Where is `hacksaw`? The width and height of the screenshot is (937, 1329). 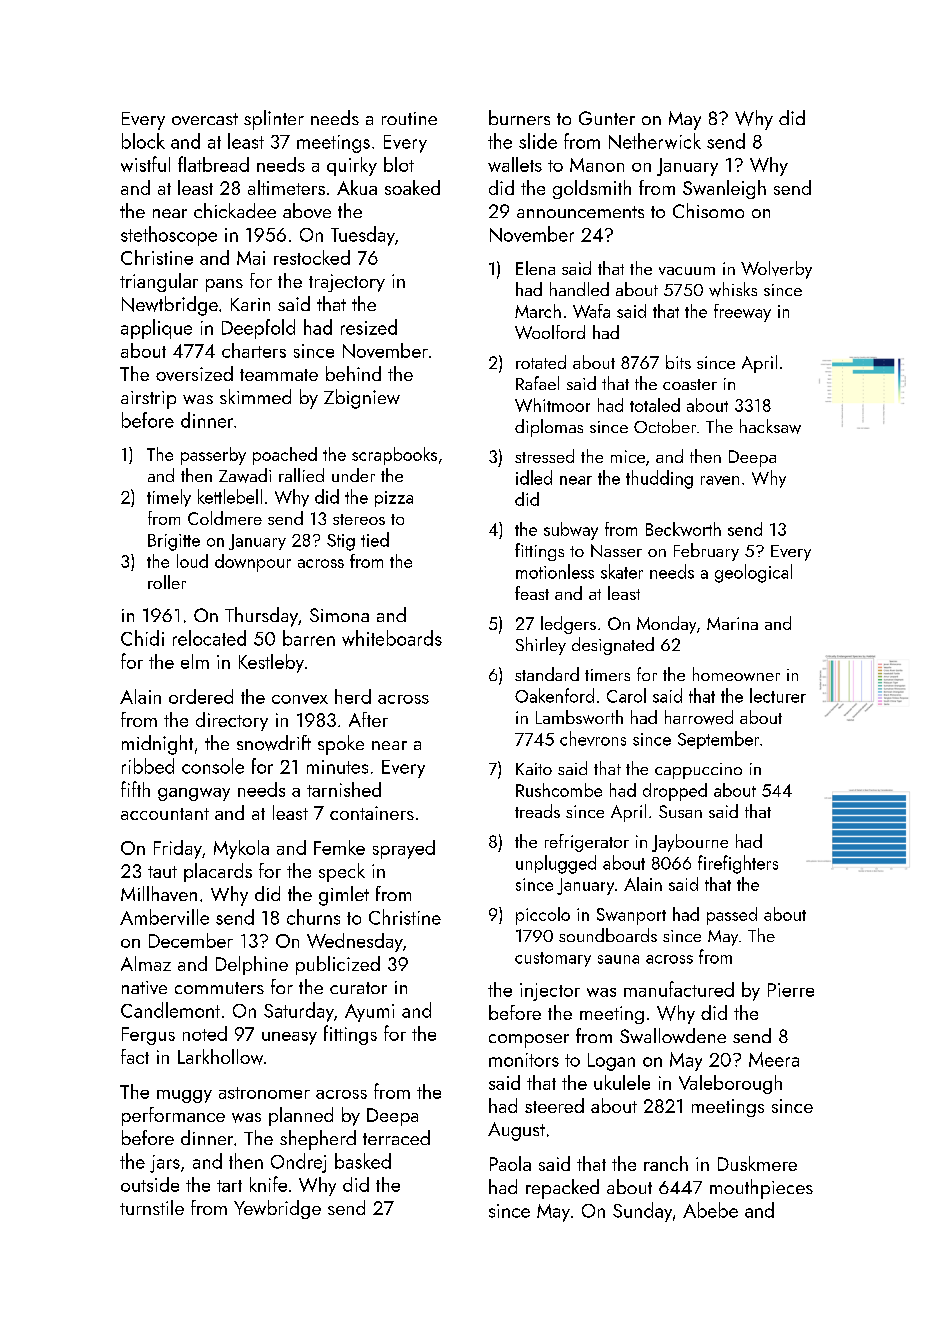
hacksaw is located at coordinates (770, 426).
